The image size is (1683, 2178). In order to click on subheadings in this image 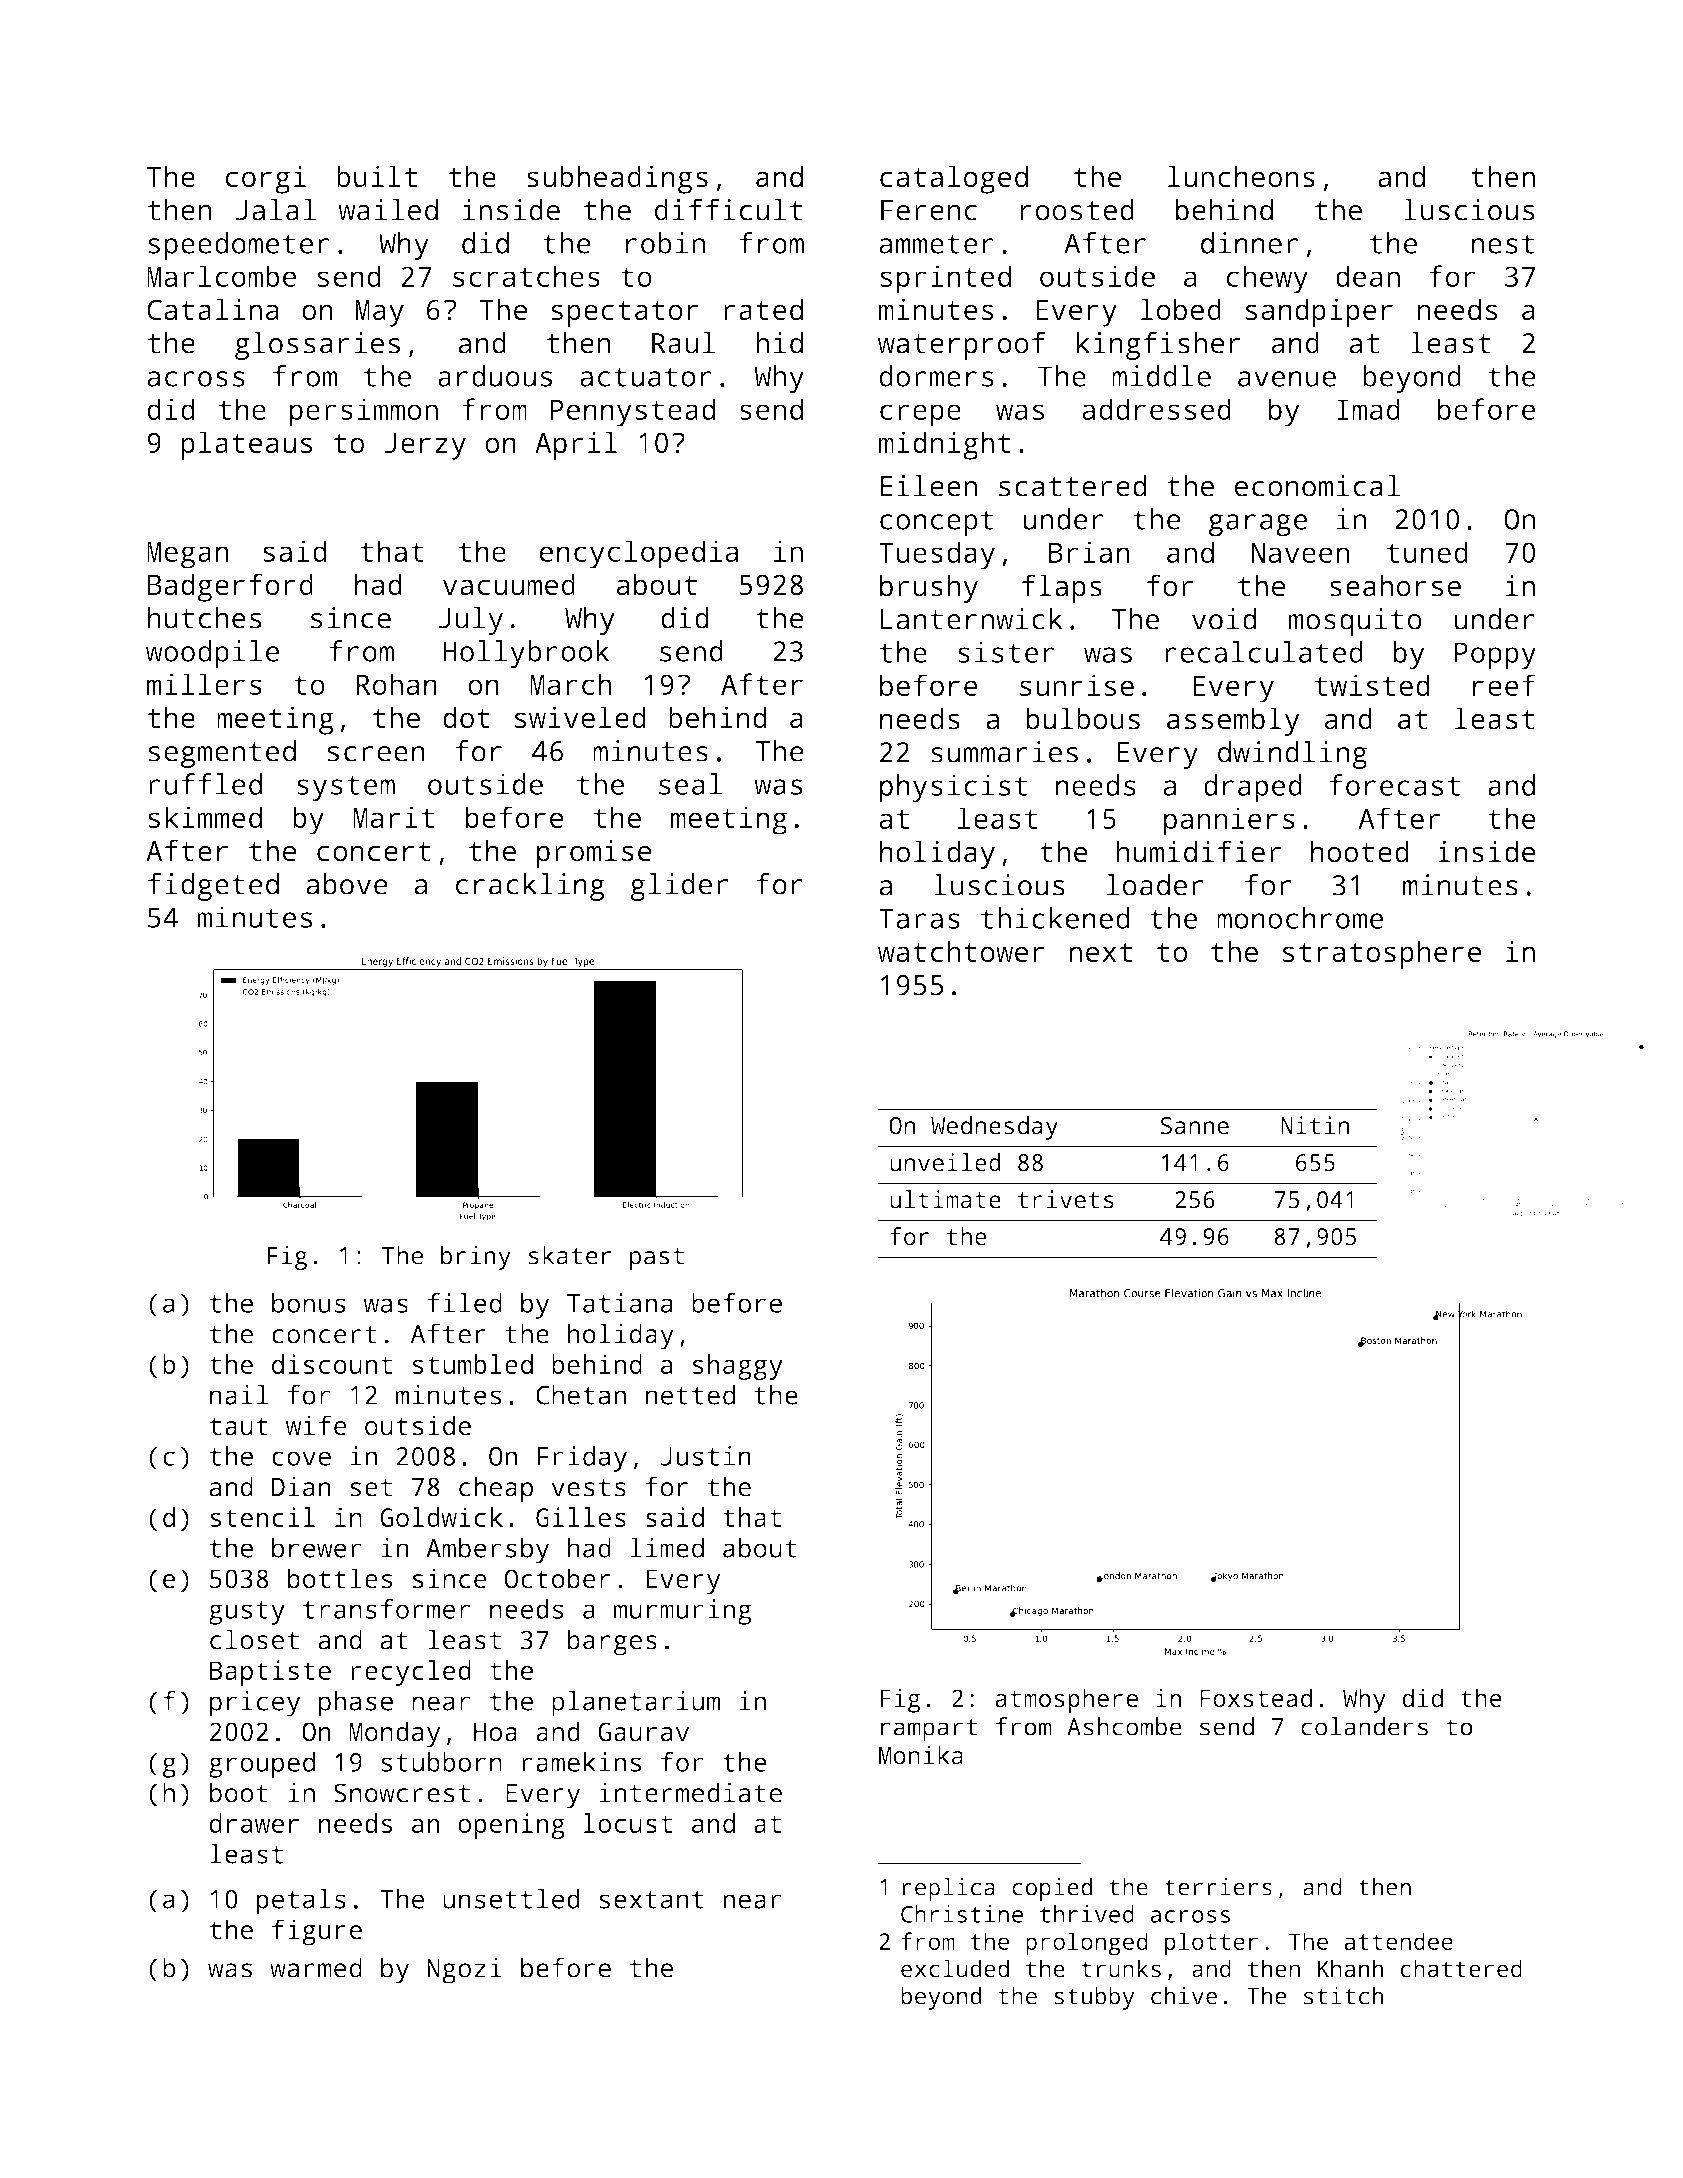, I will do `click(617, 179)`.
